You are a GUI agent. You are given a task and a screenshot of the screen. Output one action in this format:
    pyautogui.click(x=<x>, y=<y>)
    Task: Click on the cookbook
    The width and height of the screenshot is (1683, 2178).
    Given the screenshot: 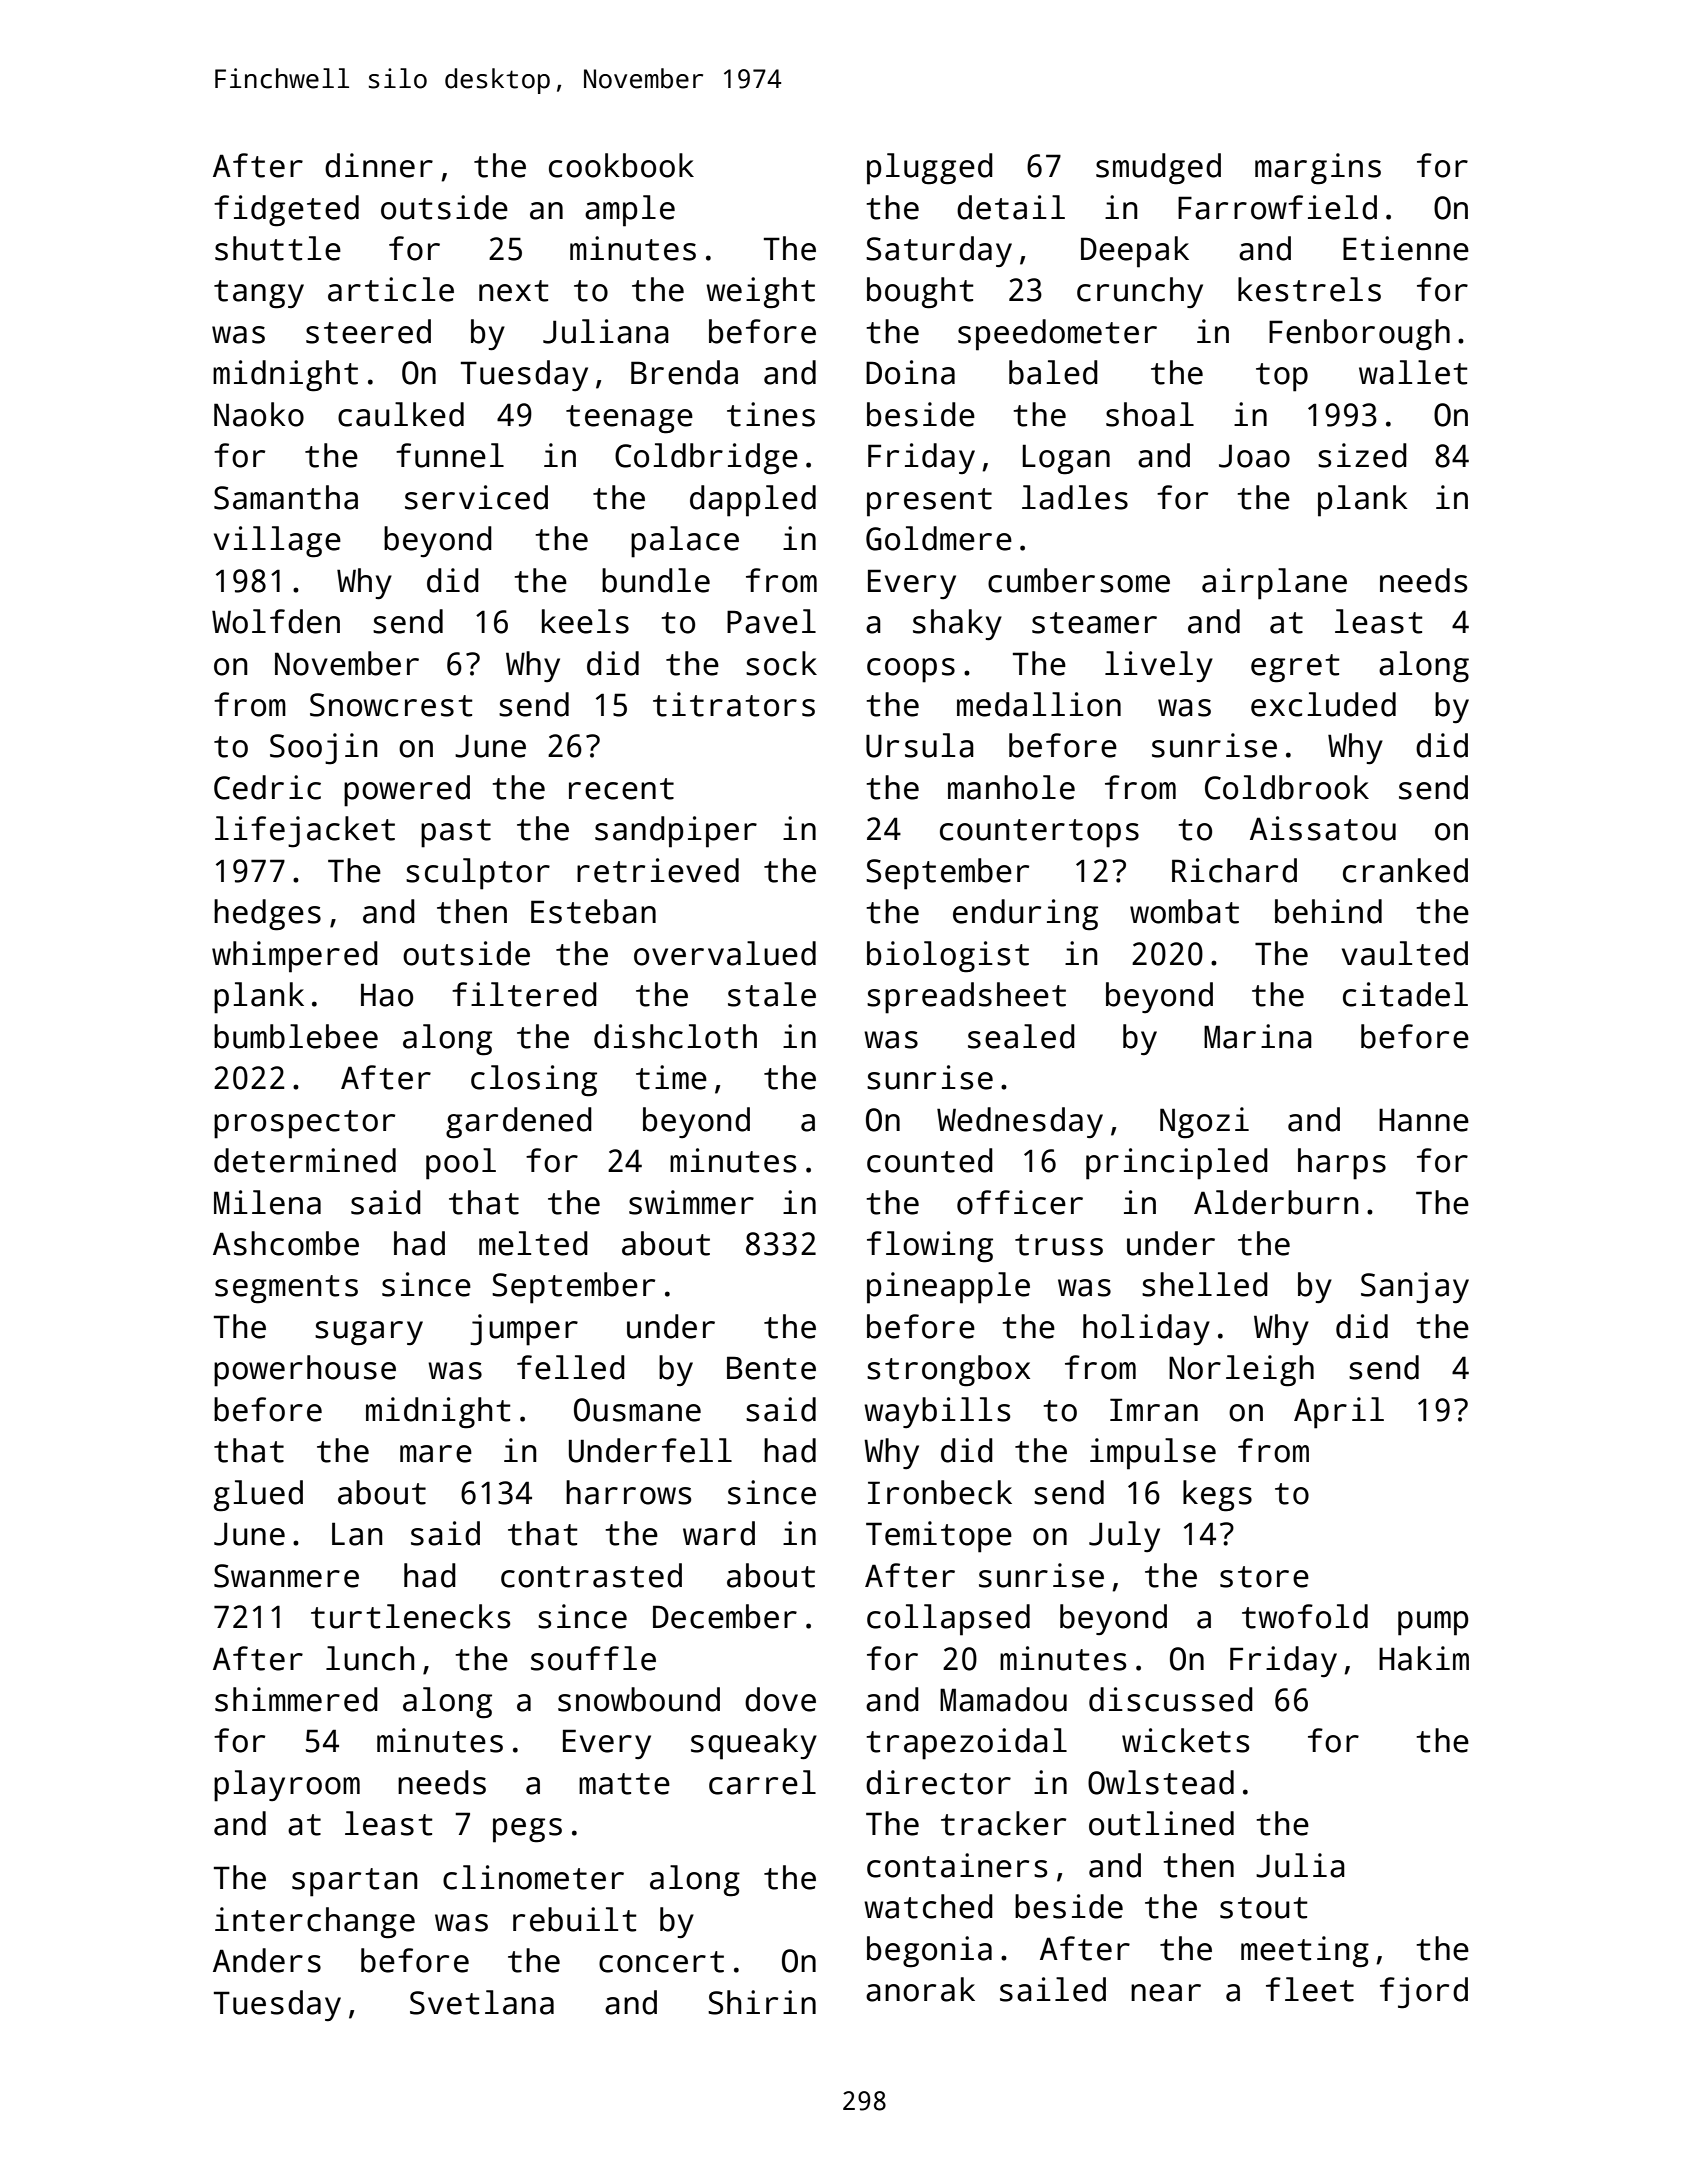 What is the action you would take?
    pyautogui.click(x=621, y=165)
